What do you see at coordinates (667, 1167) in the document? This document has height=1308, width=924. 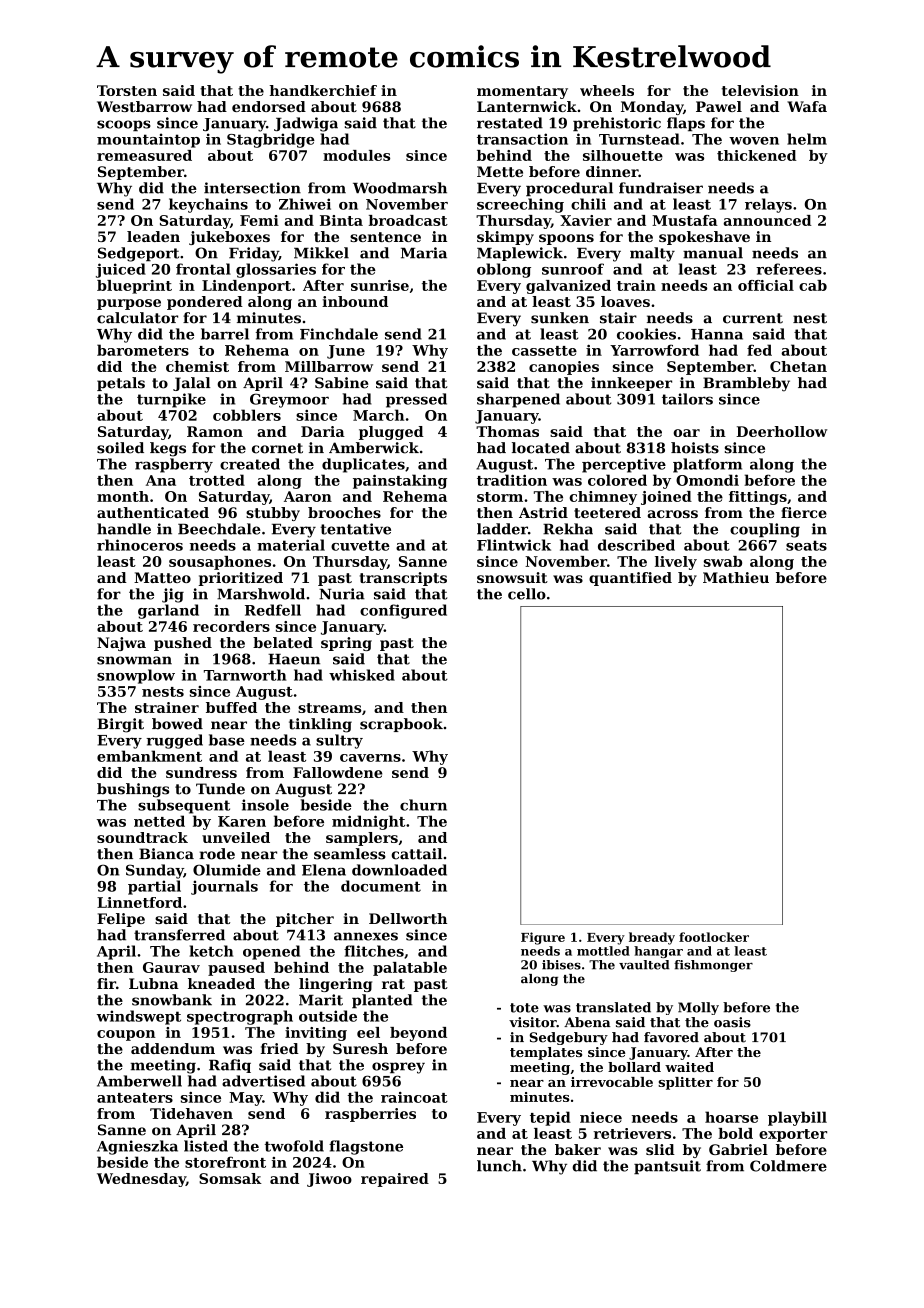 I see `pantsuit` at bounding box center [667, 1167].
